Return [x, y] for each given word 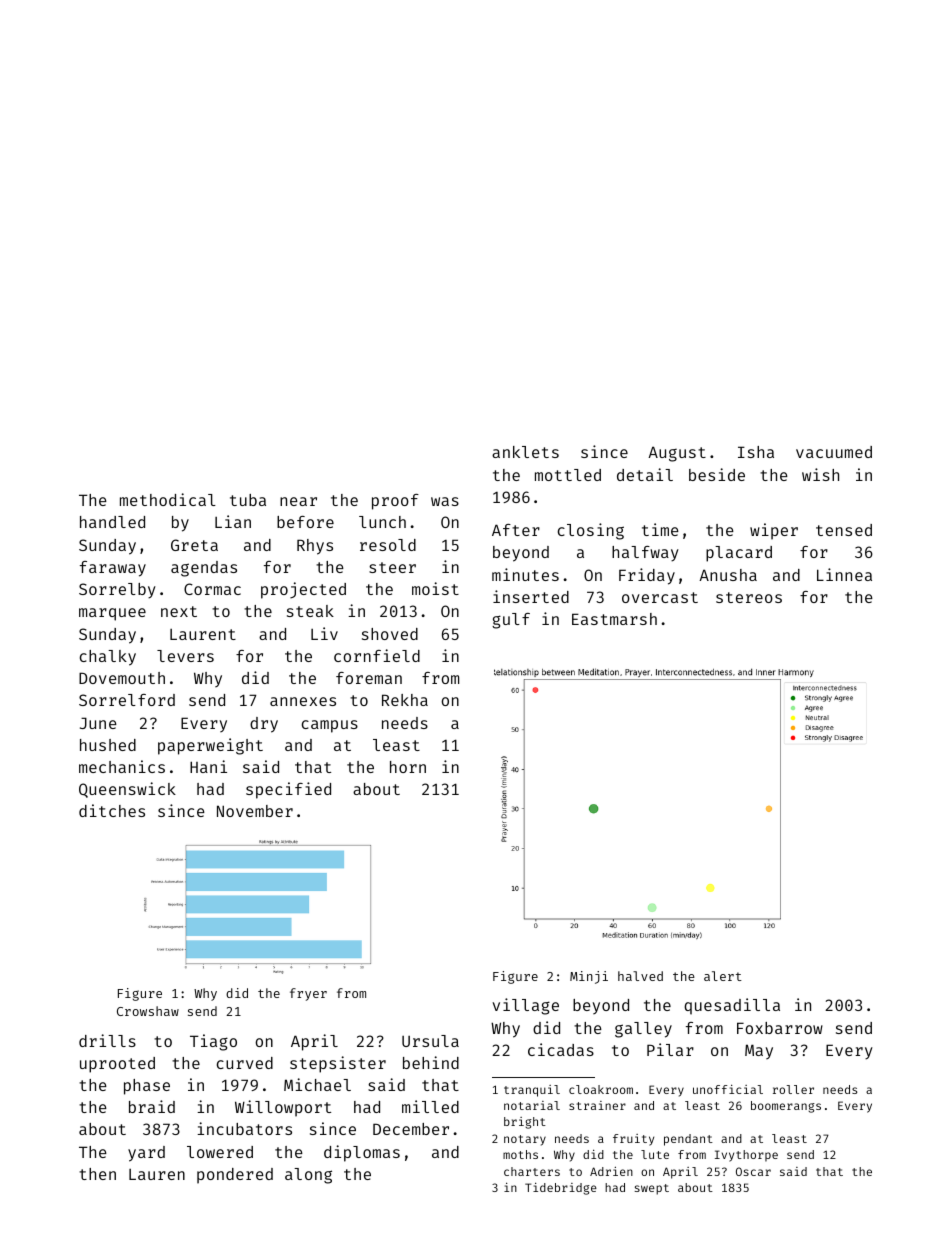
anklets [525, 452]
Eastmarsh [614, 619]
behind [431, 1062]
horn [408, 767]
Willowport [283, 1108]
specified [288, 790]
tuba [248, 500]
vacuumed [834, 452]
